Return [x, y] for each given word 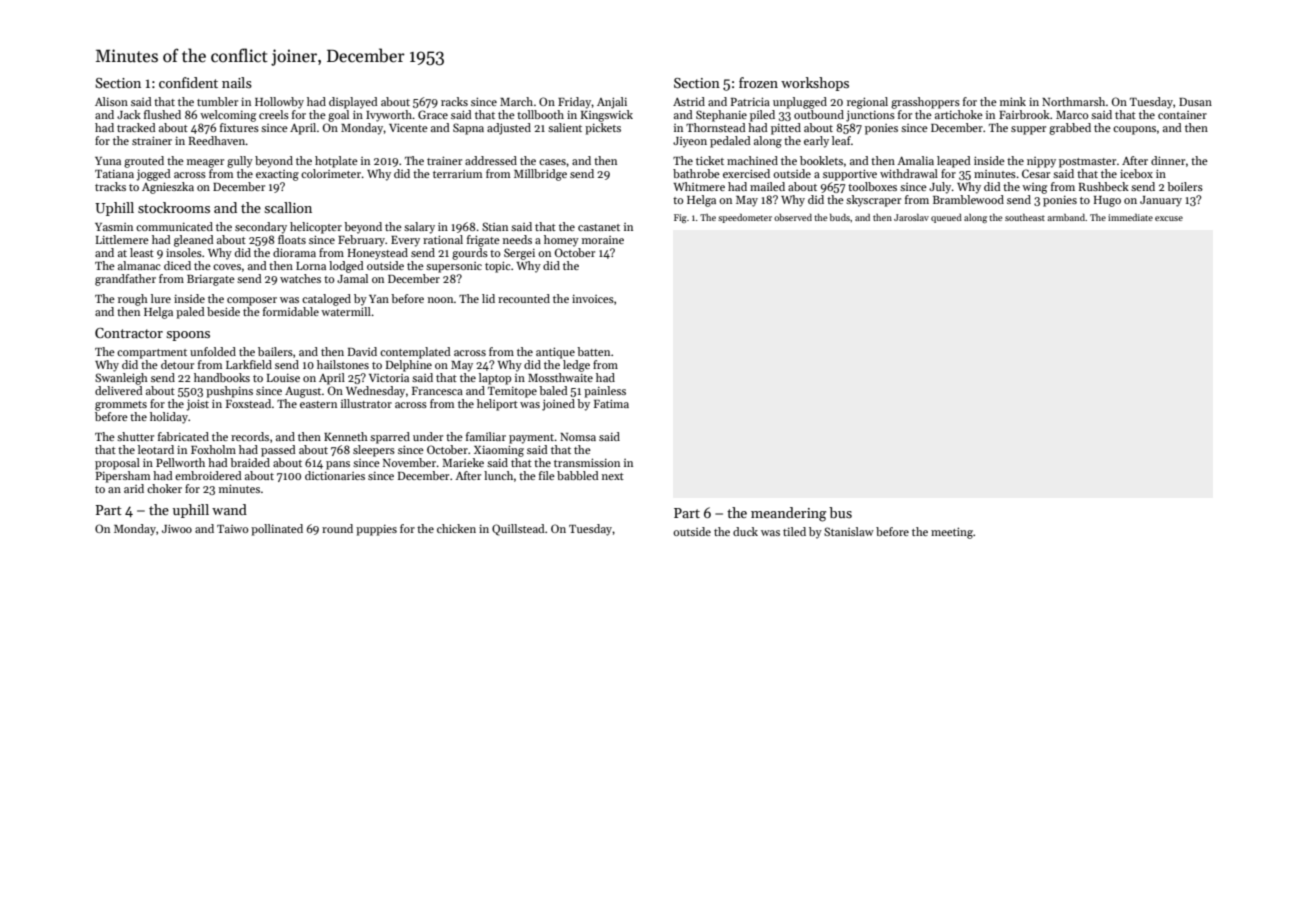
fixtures [239, 127]
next [613, 476]
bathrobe [696, 173]
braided [250, 462]
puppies [376, 530]
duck [745, 531]
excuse [1169, 218]
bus [840, 512]
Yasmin [114, 227]
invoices [593, 299]
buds [840, 217]
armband [1067, 217]
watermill [346, 311]
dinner [1168, 160]
